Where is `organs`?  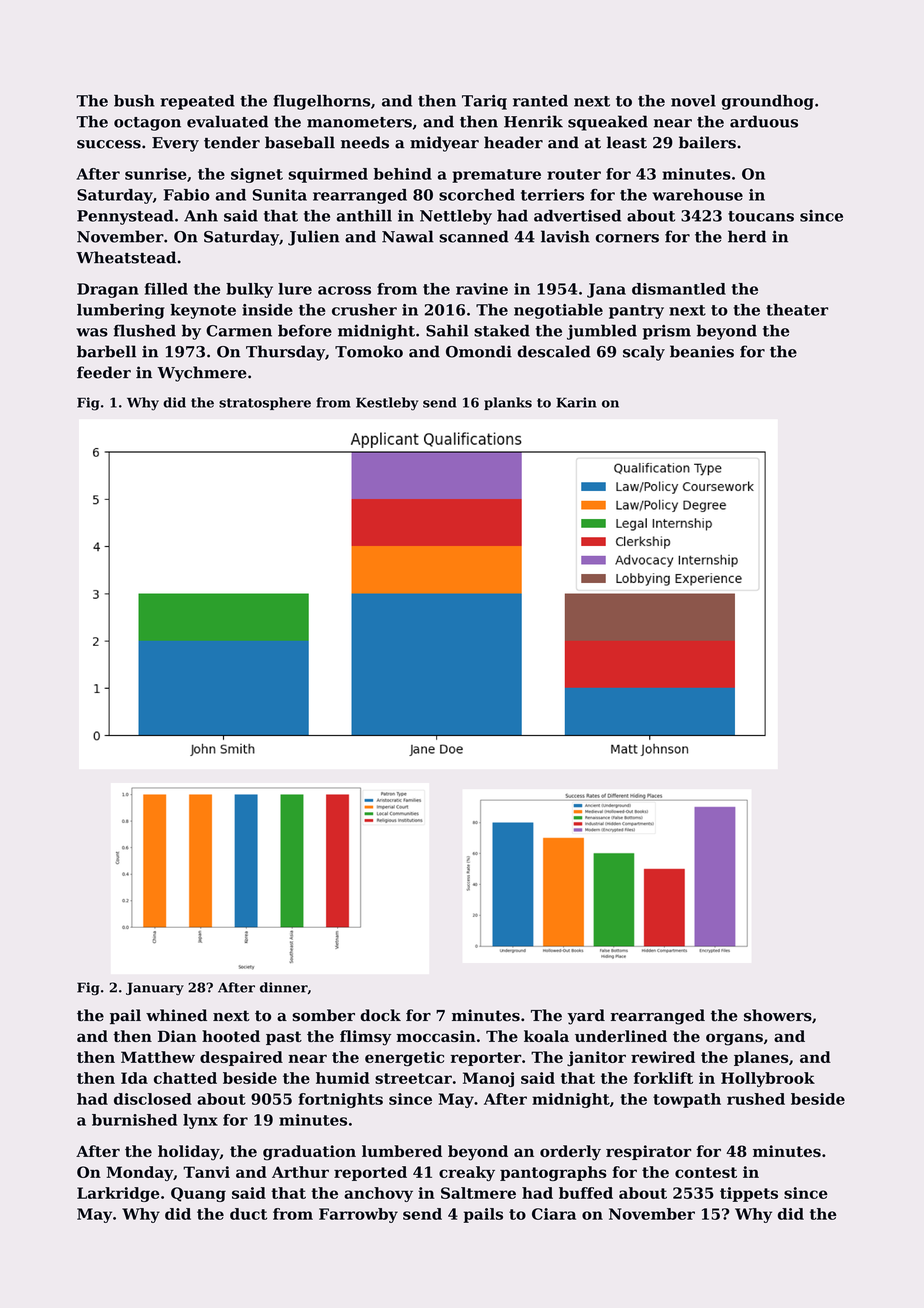 organs is located at coordinates (734, 1039).
